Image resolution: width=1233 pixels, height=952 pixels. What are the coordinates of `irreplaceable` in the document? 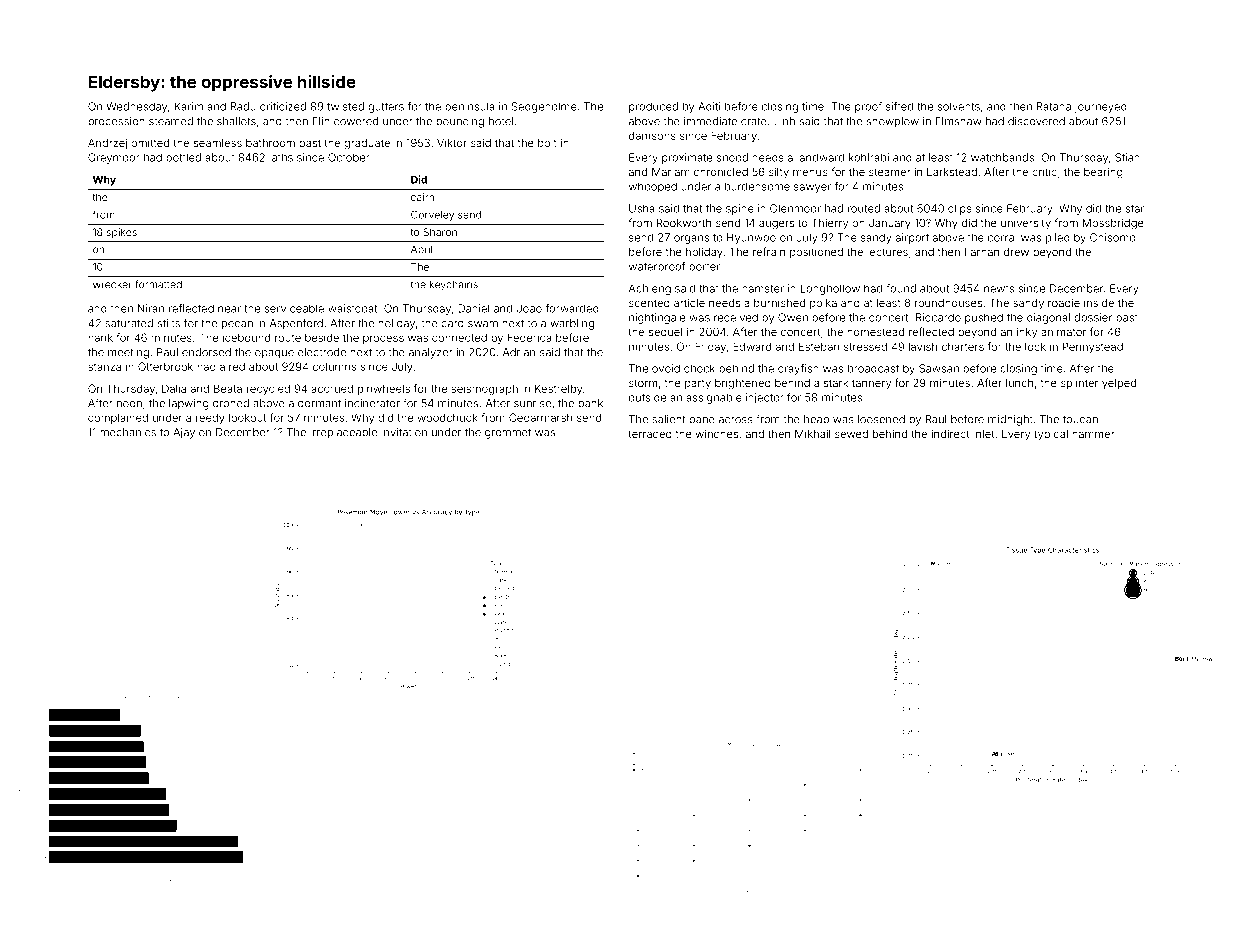 It's located at (343, 433).
